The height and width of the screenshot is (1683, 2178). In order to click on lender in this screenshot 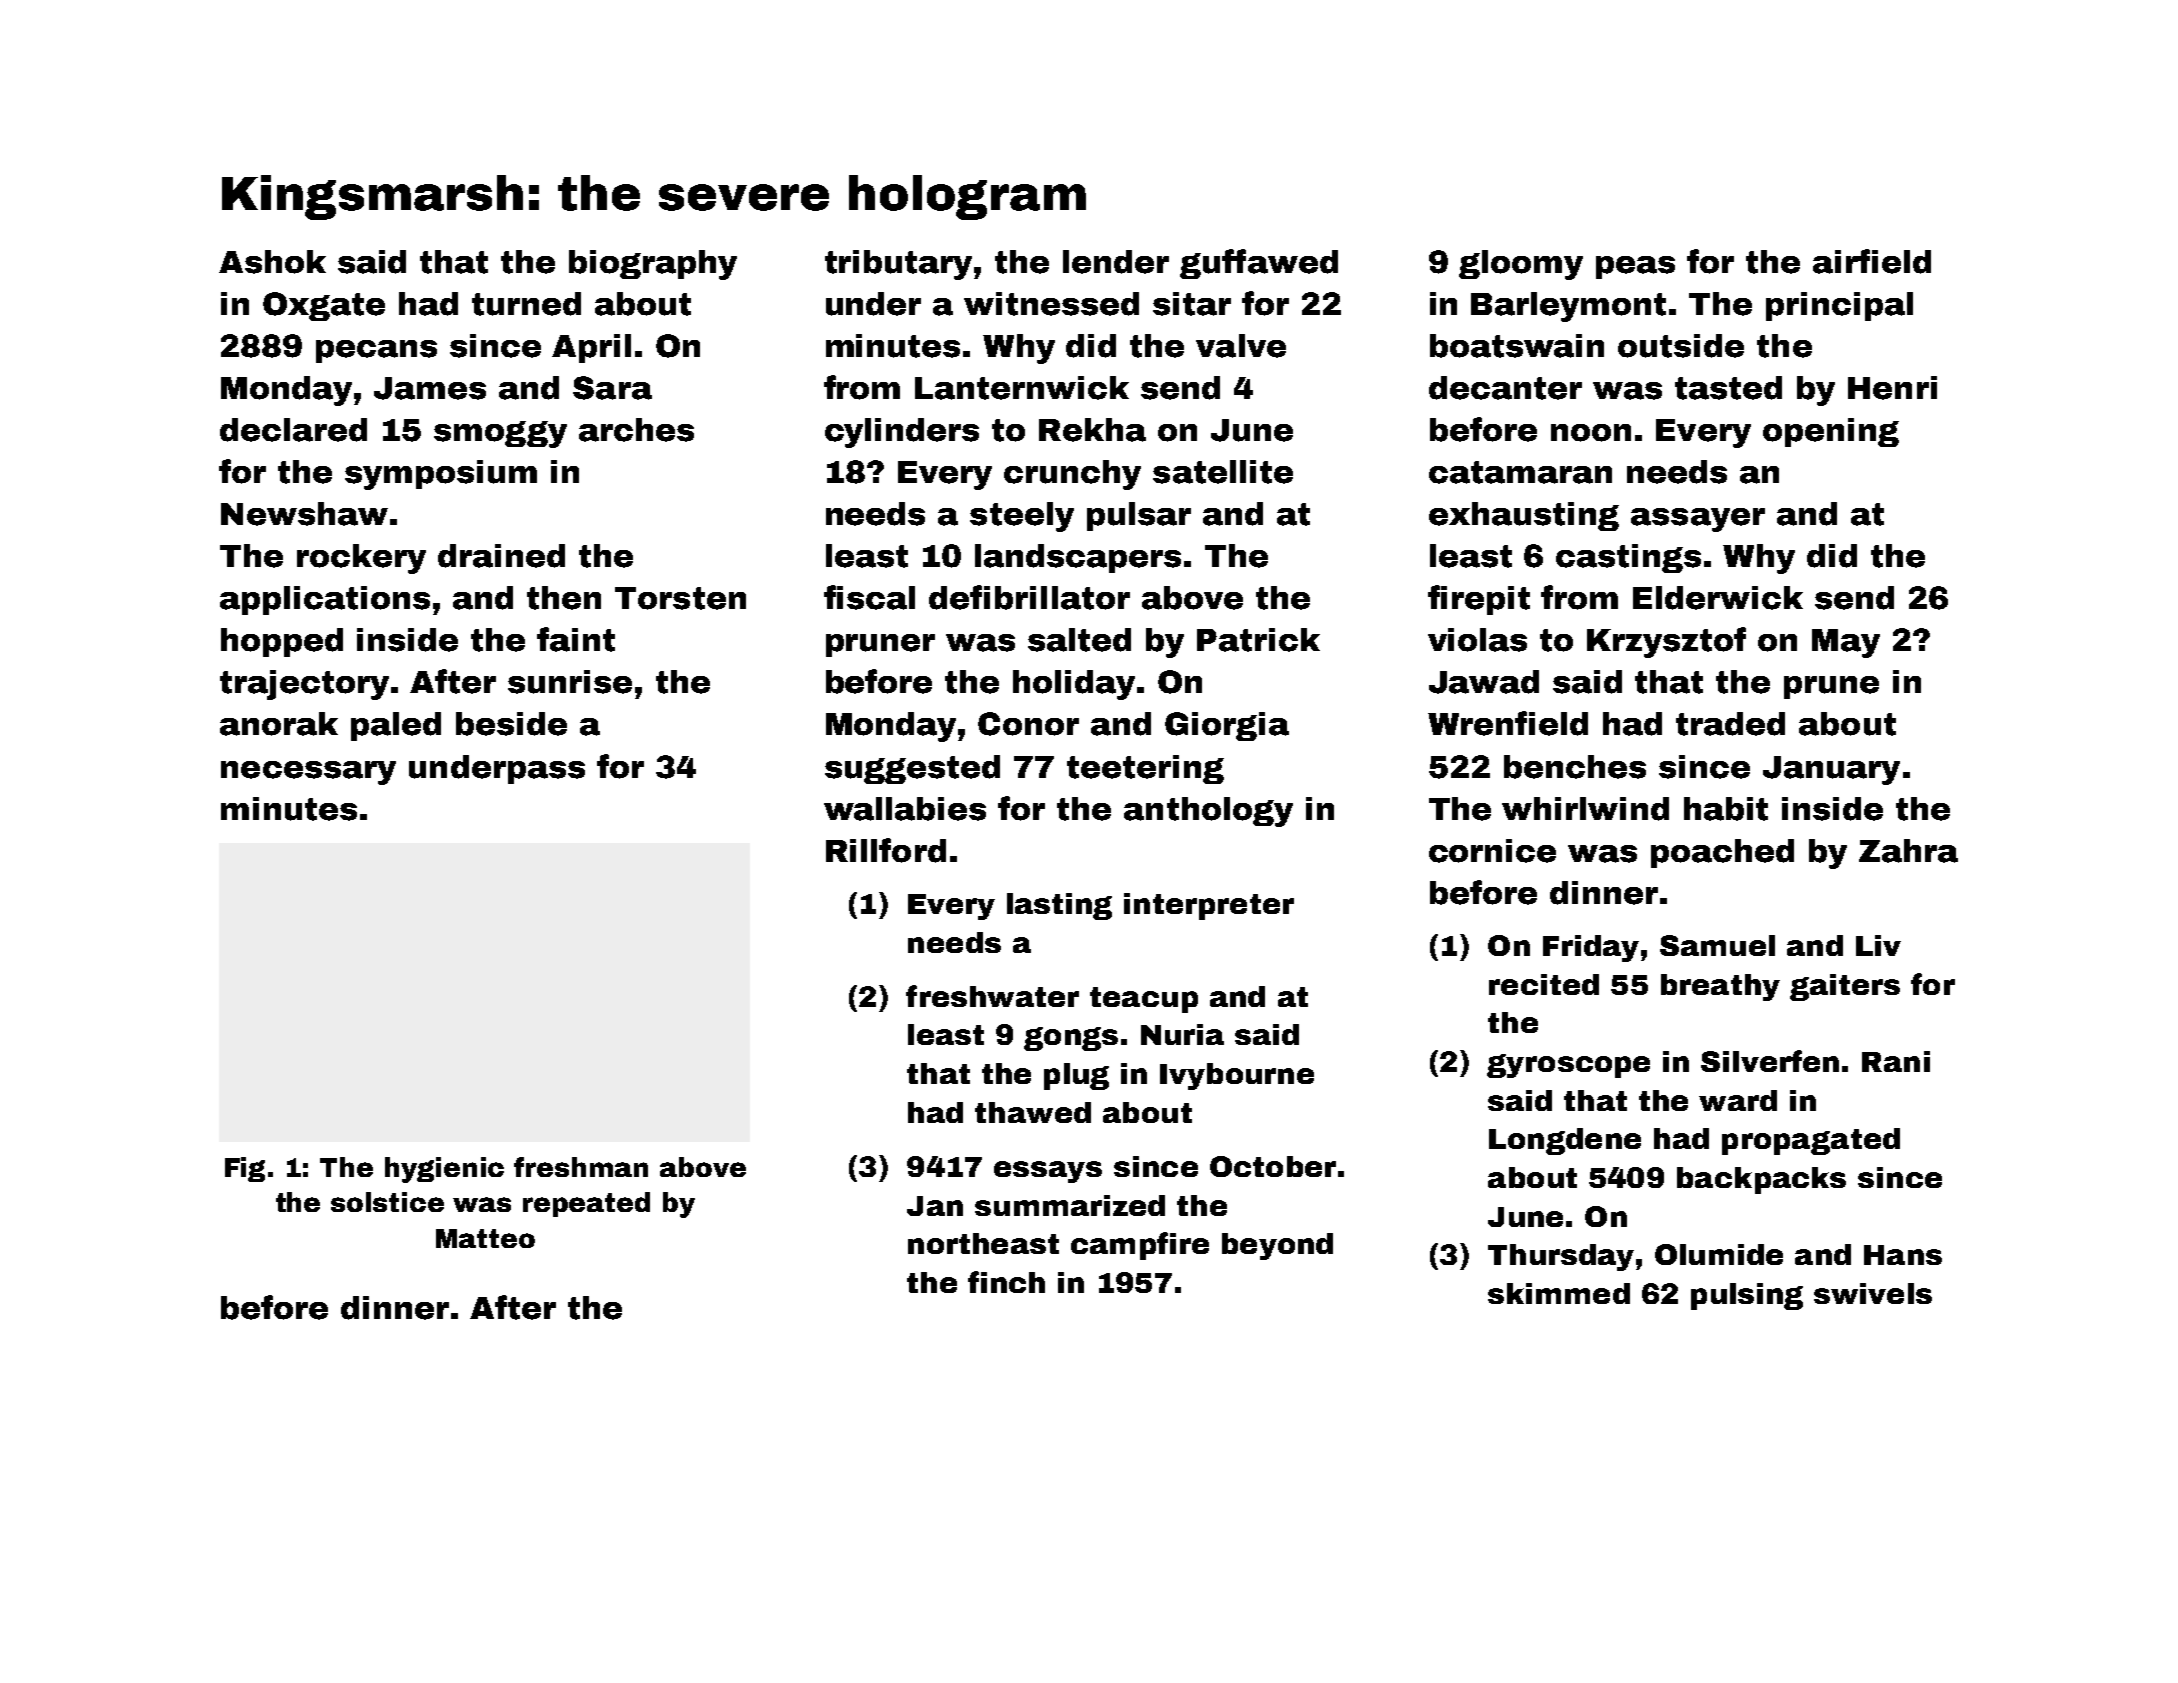, I will do `click(1116, 262)`.
